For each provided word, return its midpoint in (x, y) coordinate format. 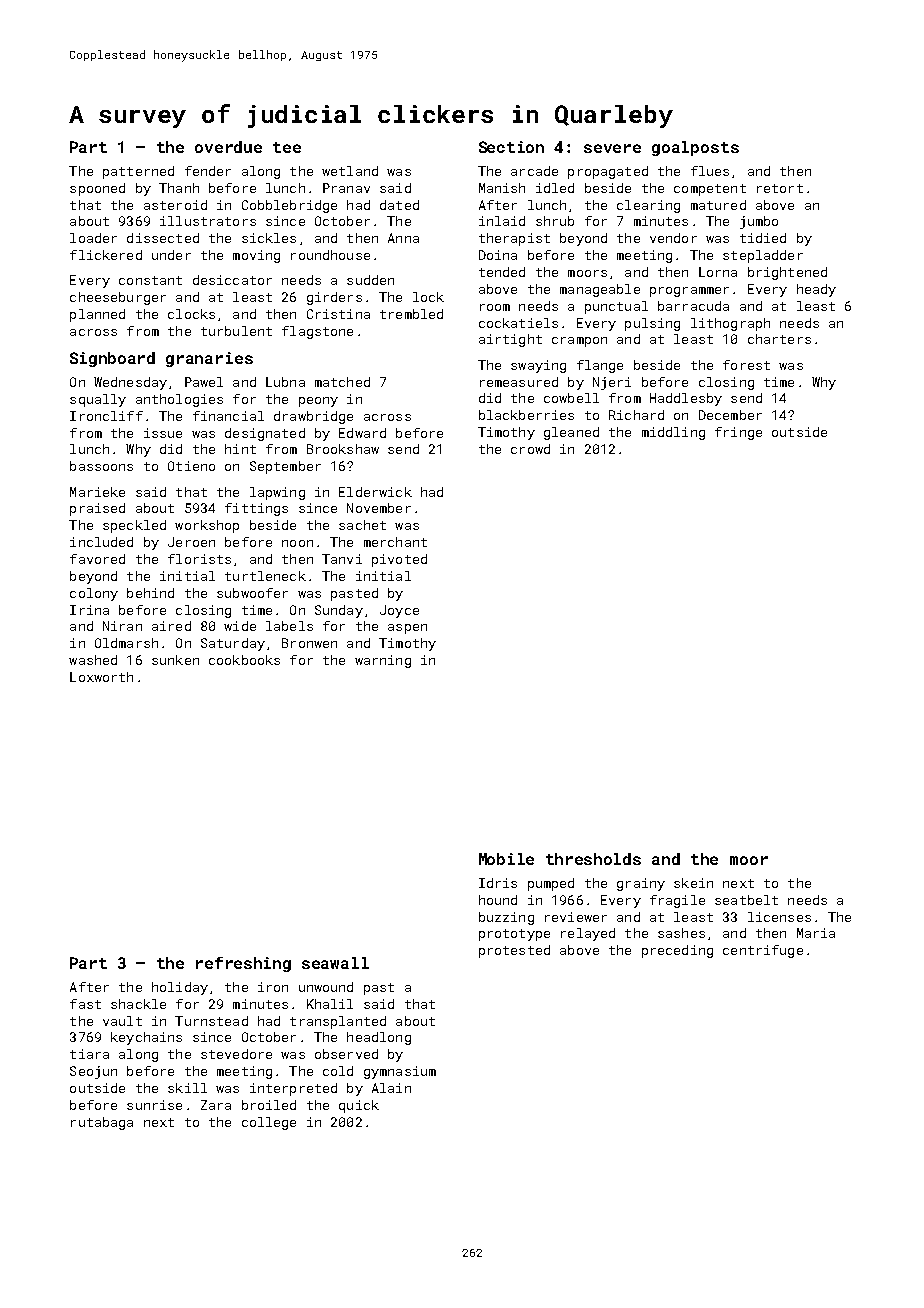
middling (673, 433)
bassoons (101, 466)
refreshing (243, 964)
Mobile (506, 859)
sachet (362, 525)
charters (779, 339)
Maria (816, 933)
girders (334, 298)
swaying (538, 366)
